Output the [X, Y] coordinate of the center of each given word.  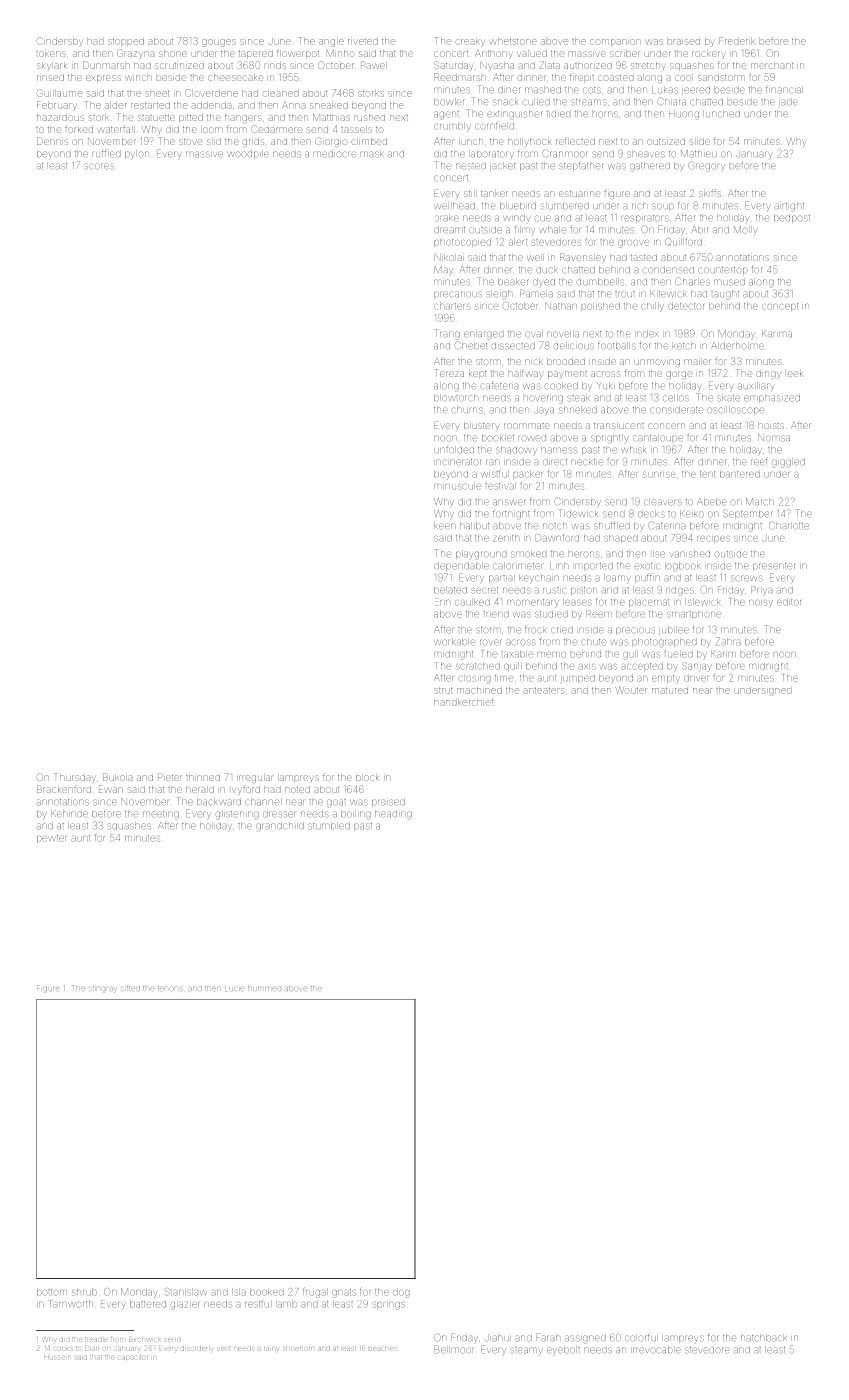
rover [491, 642]
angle [331, 43]
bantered [740, 474]
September [748, 514]
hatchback [764, 1338]
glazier [185, 1305]
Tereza [450, 373]
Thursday [75, 777]
